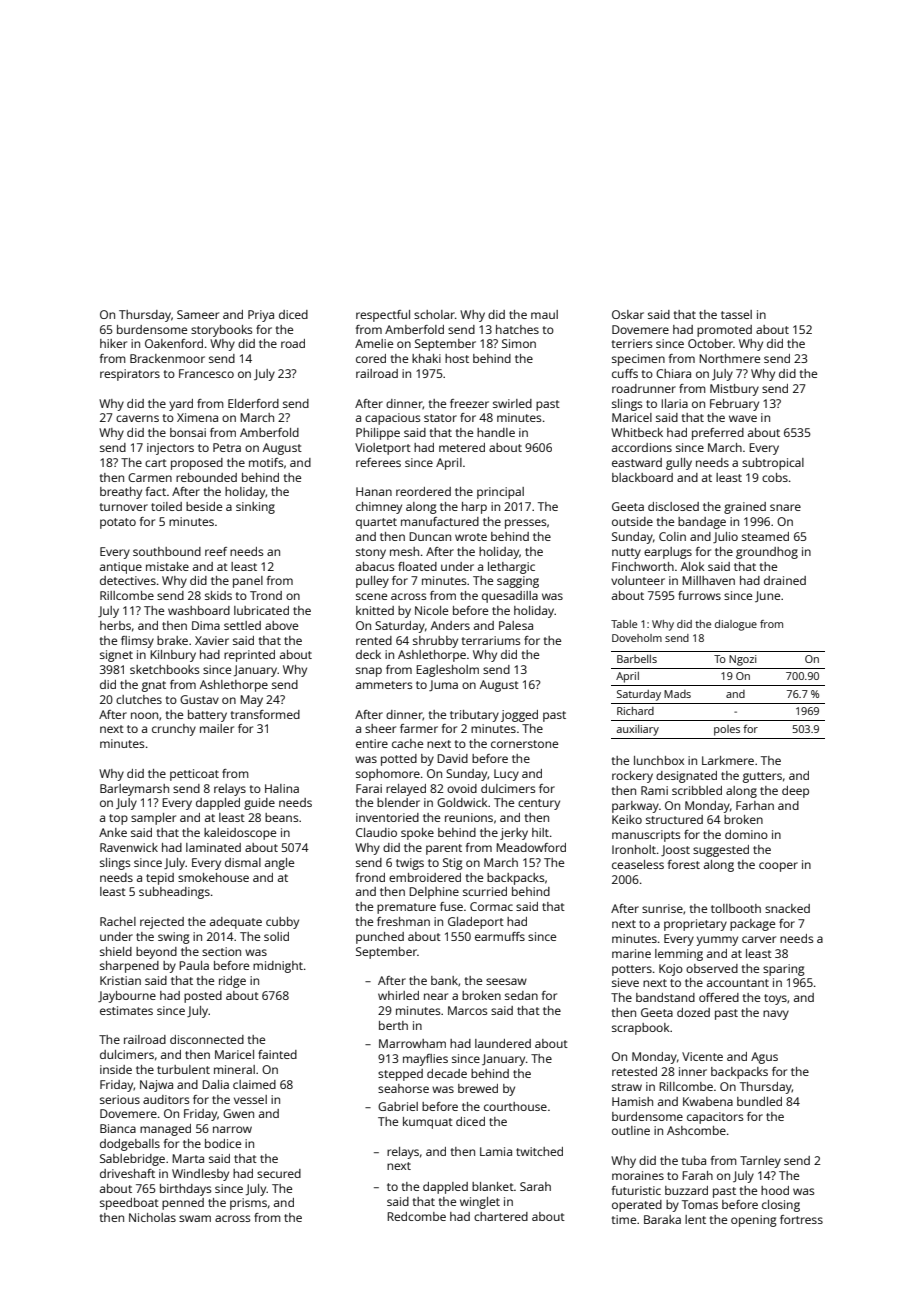 This image has height=1308, width=924. Describe the element at coordinates (728, 760) in the image. I see `Larkmere` at that location.
